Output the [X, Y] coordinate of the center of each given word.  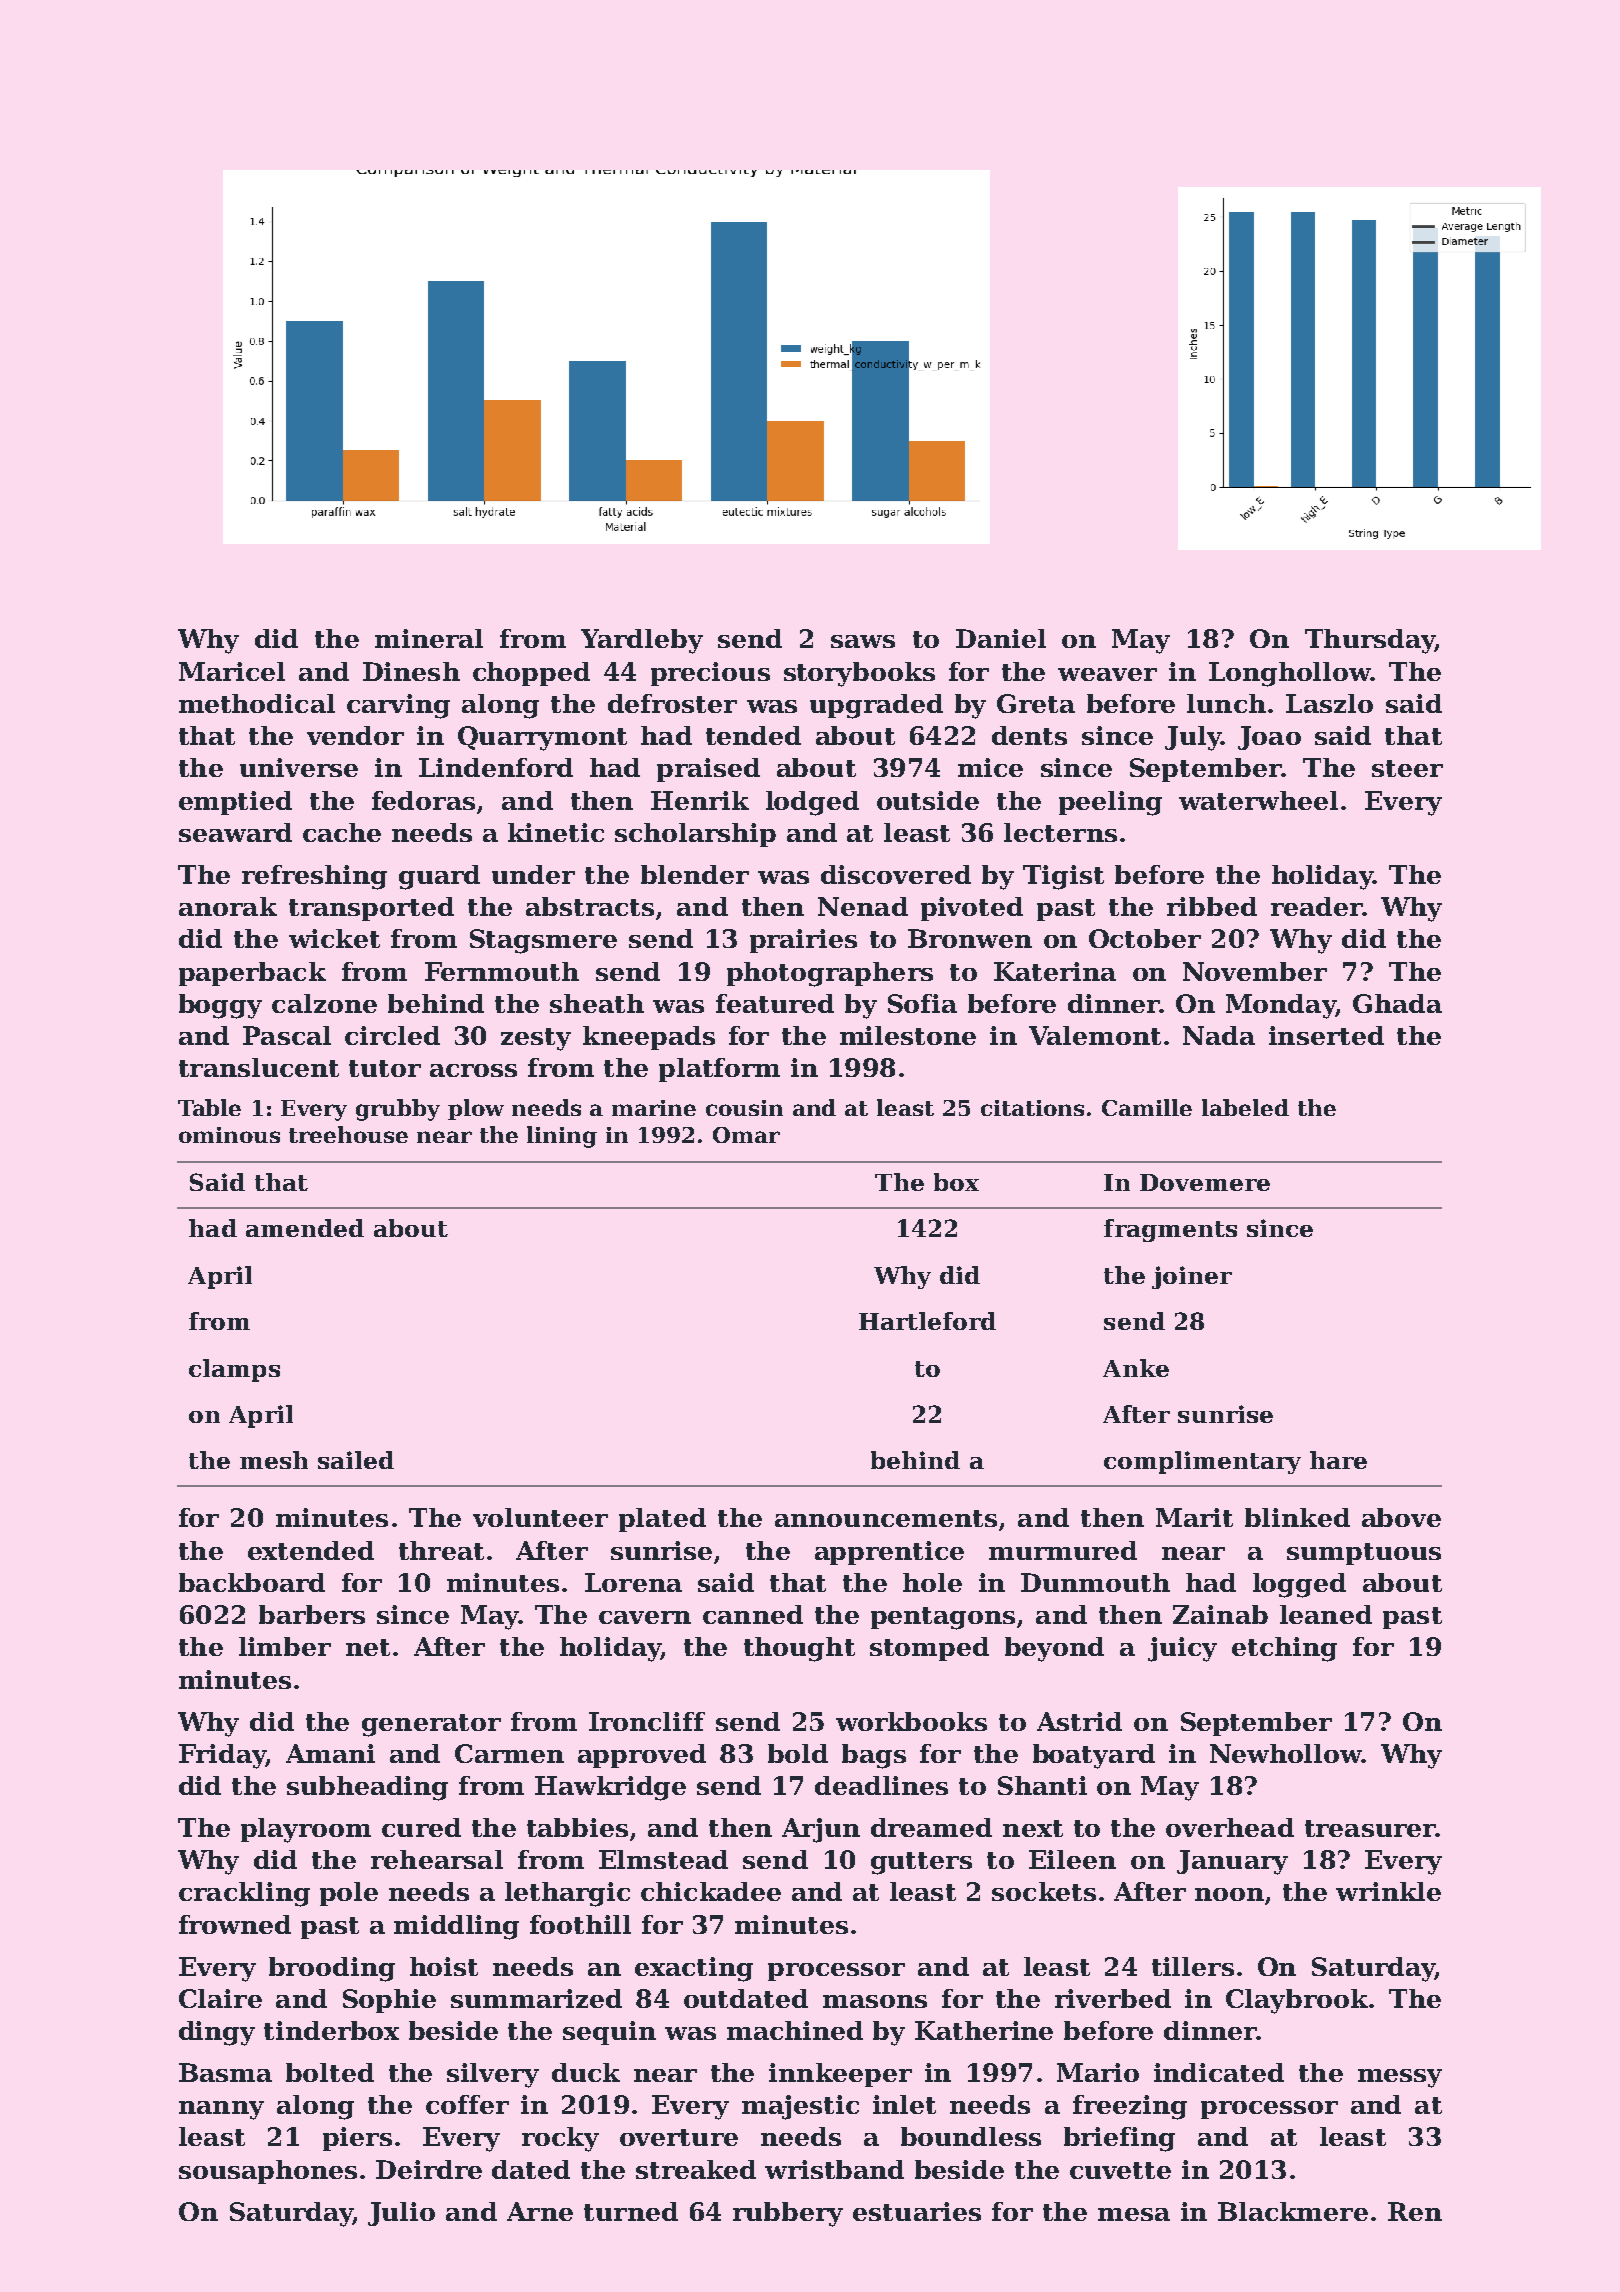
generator [431, 1725]
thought [799, 1649]
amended [305, 1228]
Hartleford [927, 1321]
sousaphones [268, 2172]
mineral [429, 638]
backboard [252, 1582]
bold [798, 1753]
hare [1338, 1460]
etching [1284, 1649]
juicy [1182, 1649]
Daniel [1001, 638]
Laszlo [1329, 703]
